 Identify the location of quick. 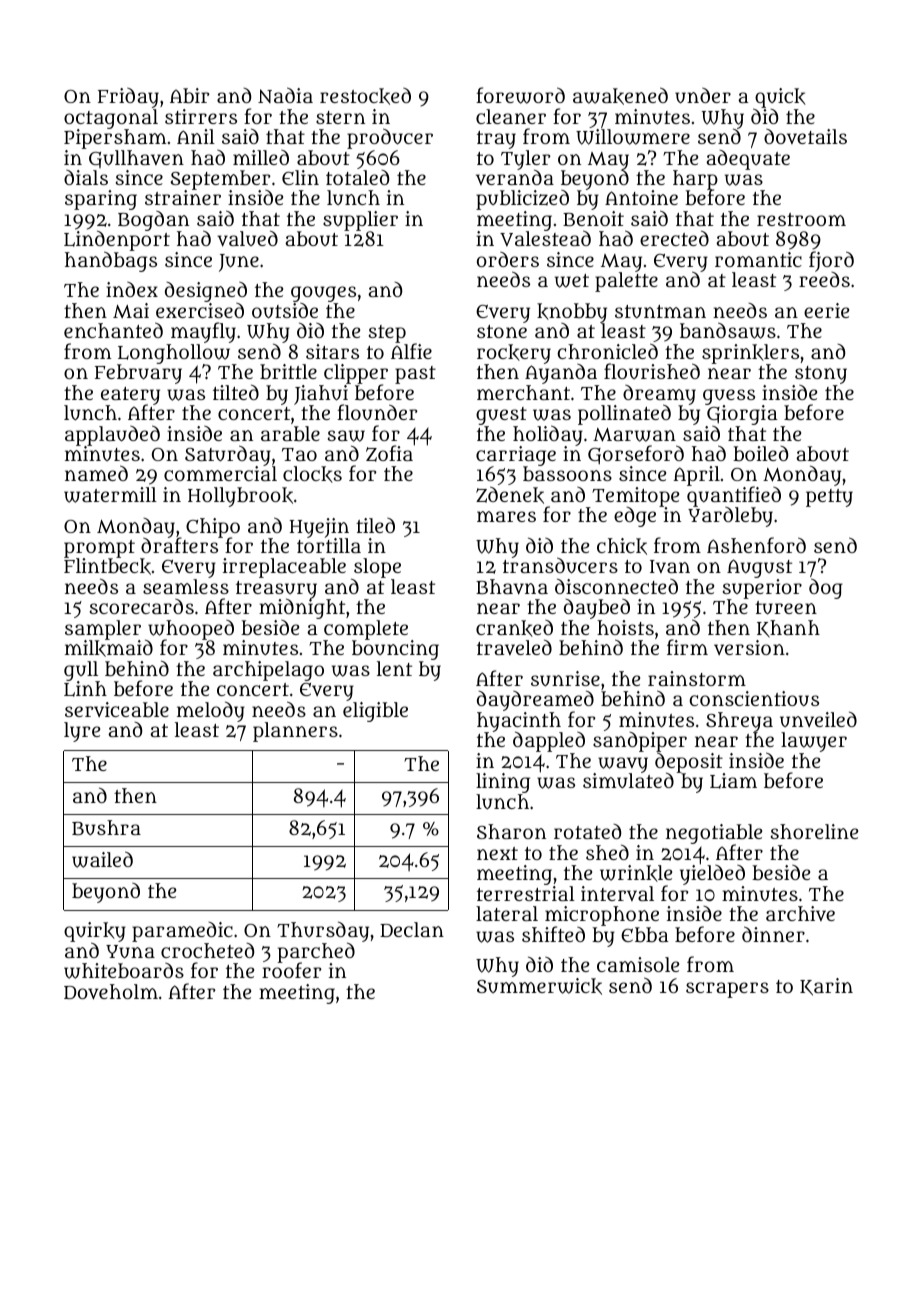
(779, 98).
